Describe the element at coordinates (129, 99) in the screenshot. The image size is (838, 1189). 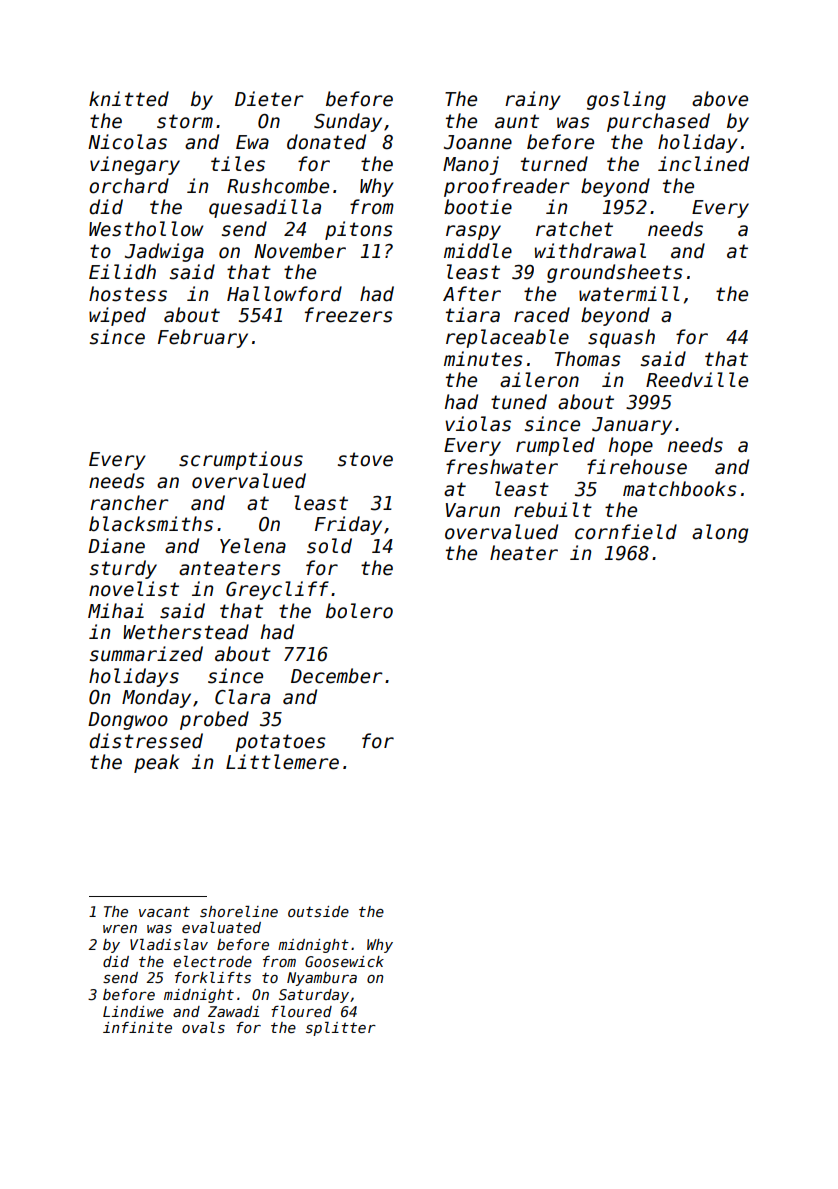
I see `knitted` at that location.
